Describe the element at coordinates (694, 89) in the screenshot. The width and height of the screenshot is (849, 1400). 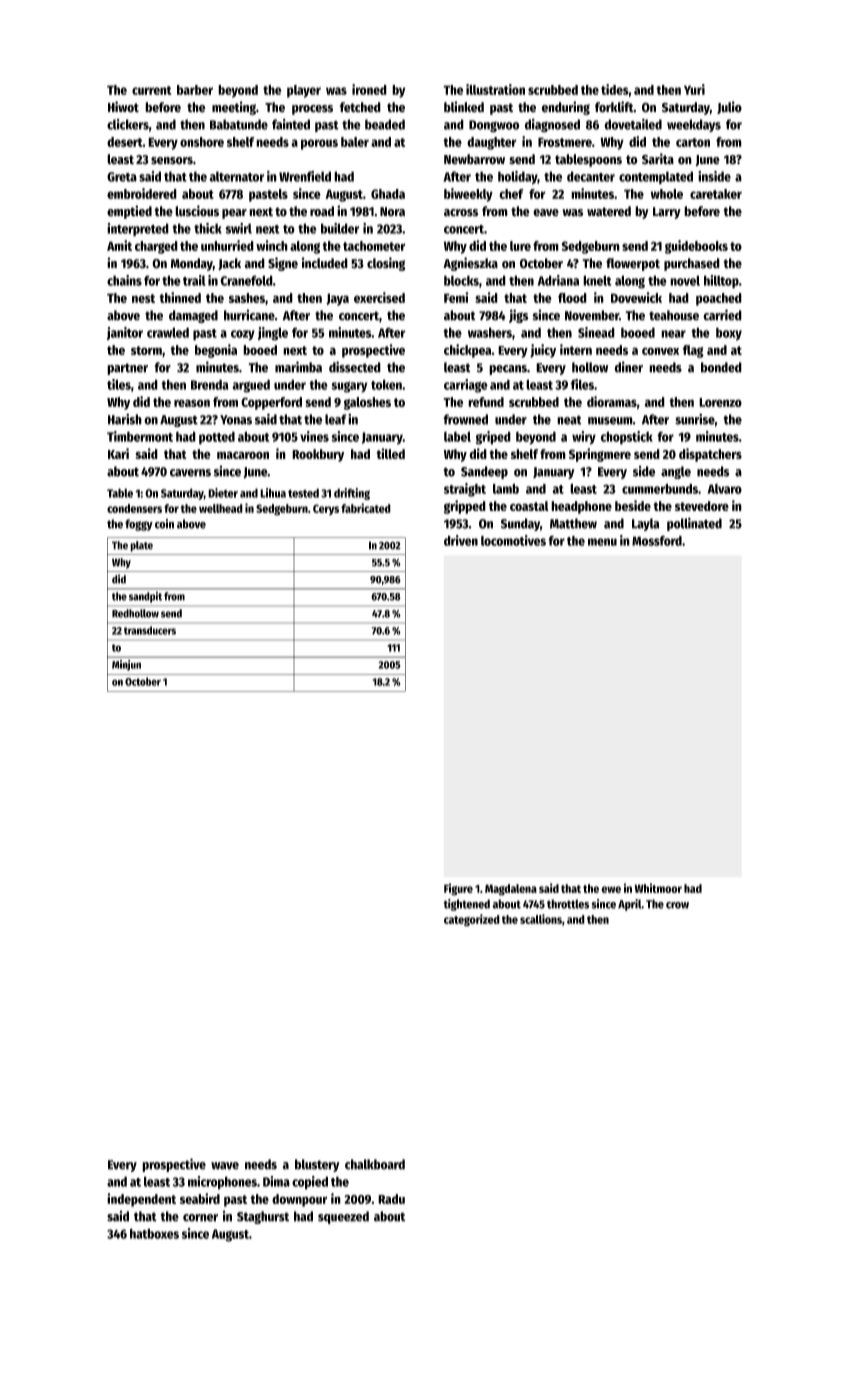
I see `Yuri` at that location.
